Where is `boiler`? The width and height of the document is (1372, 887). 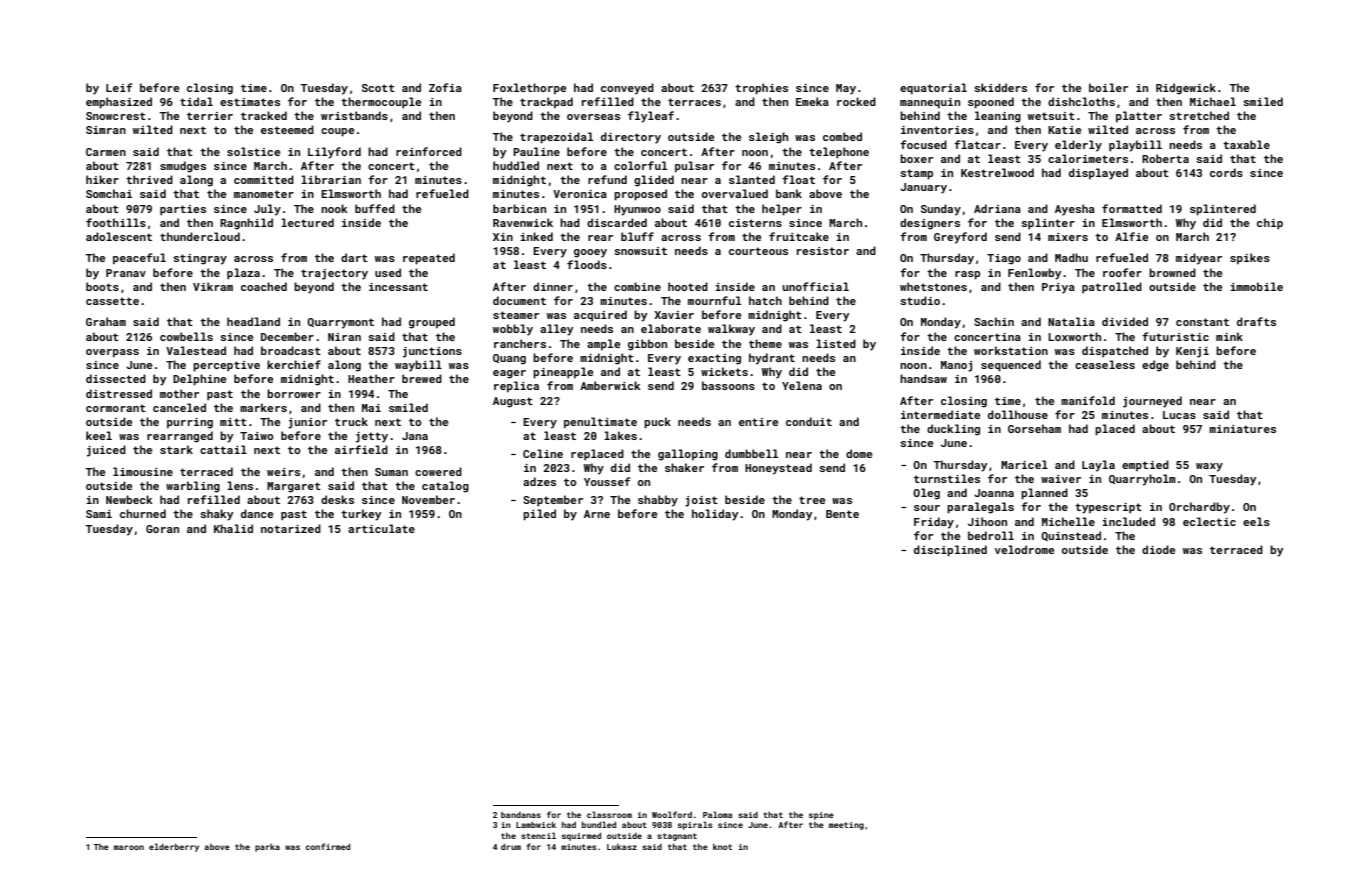
boiler is located at coordinates (1108, 87).
